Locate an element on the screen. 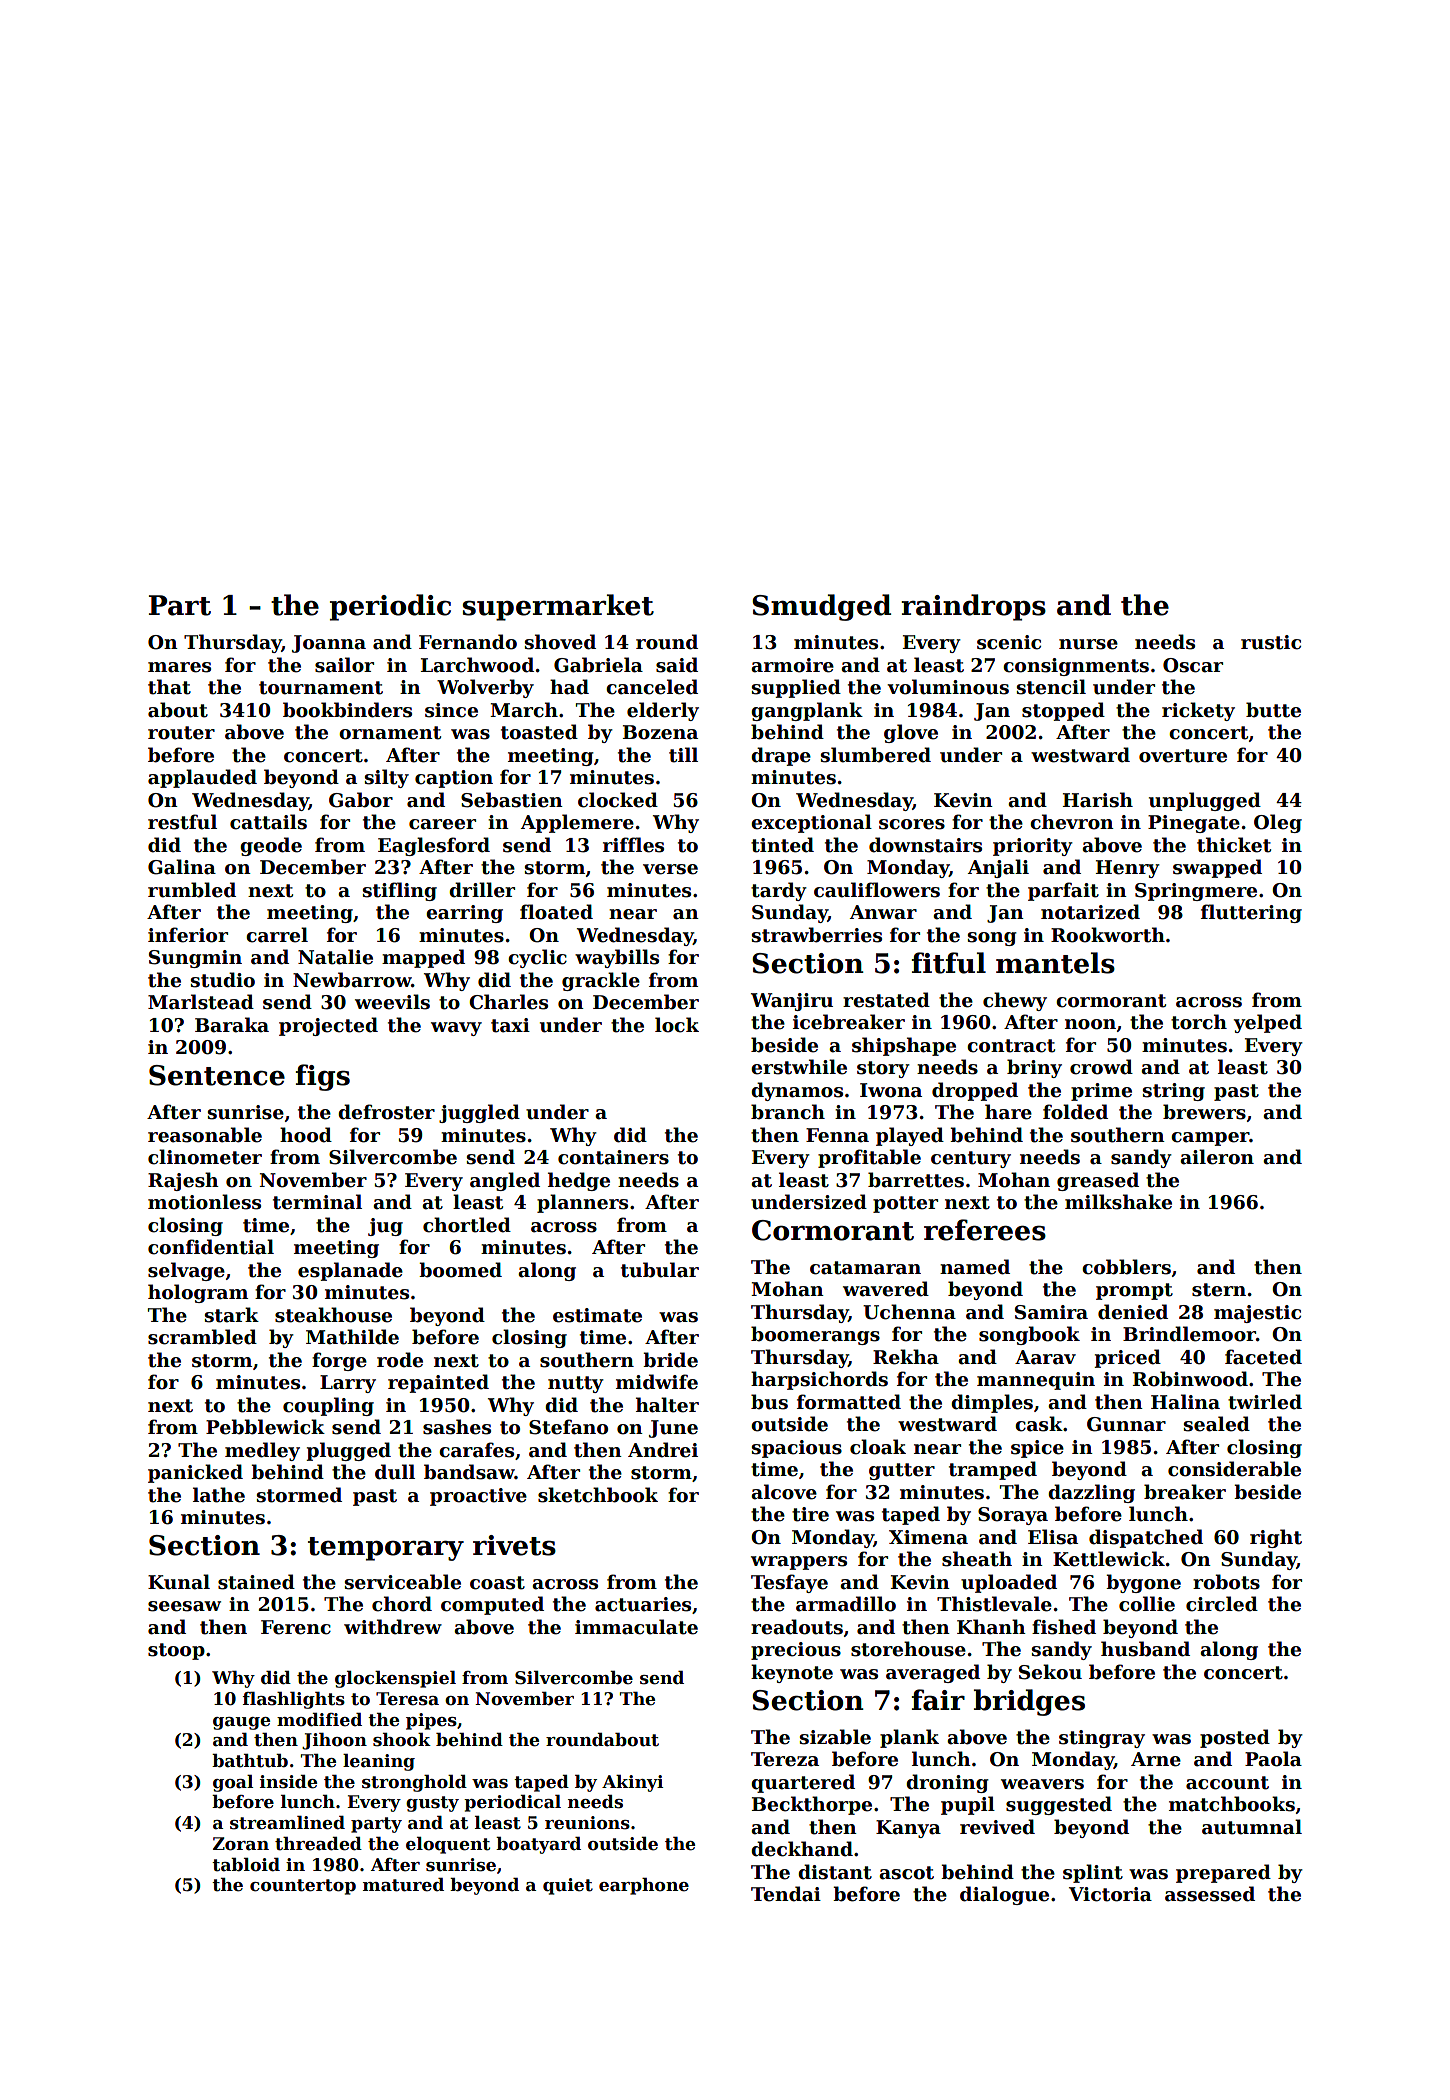 The image size is (1450, 2100). figs is located at coordinates (323, 1077).
